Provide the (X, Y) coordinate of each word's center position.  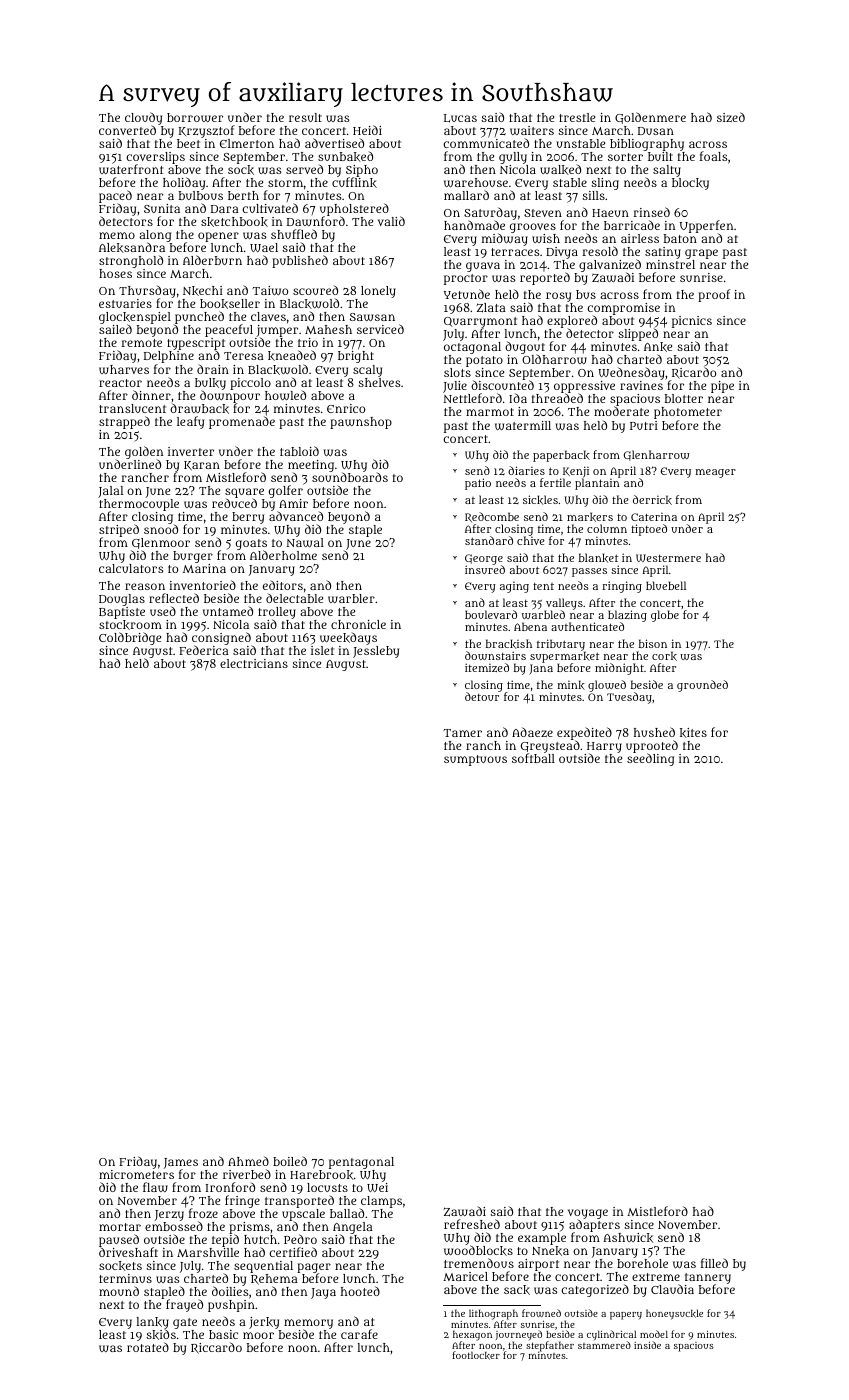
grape (701, 254)
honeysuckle (674, 1314)
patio (478, 484)
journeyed (519, 1335)
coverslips (155, 158)
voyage (588, 1214)
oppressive (584, 387)
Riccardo (216, 1348)
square (244, 493)
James (181, 1163)
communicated (486, 143)
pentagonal (361, 1163)
